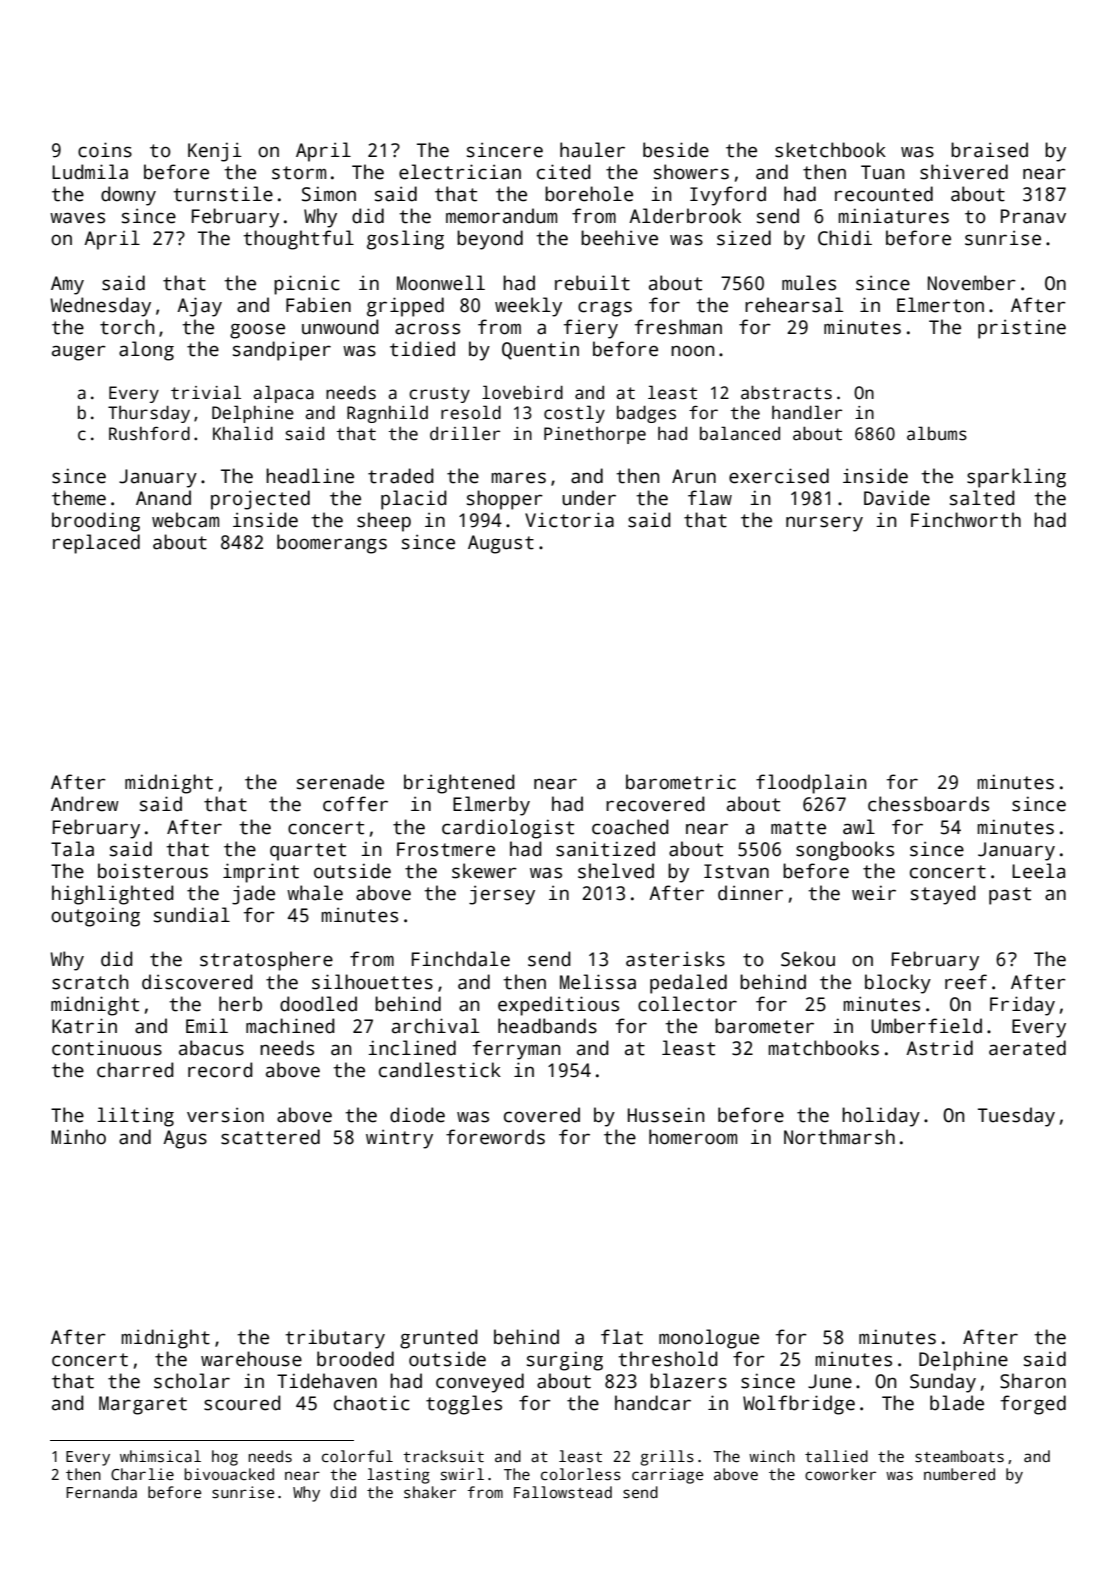 This screenshot has height=1581, width=1118. Describe the element at coordinates (84, 1026) in the screenshot. I see `Katrin` at that location.
